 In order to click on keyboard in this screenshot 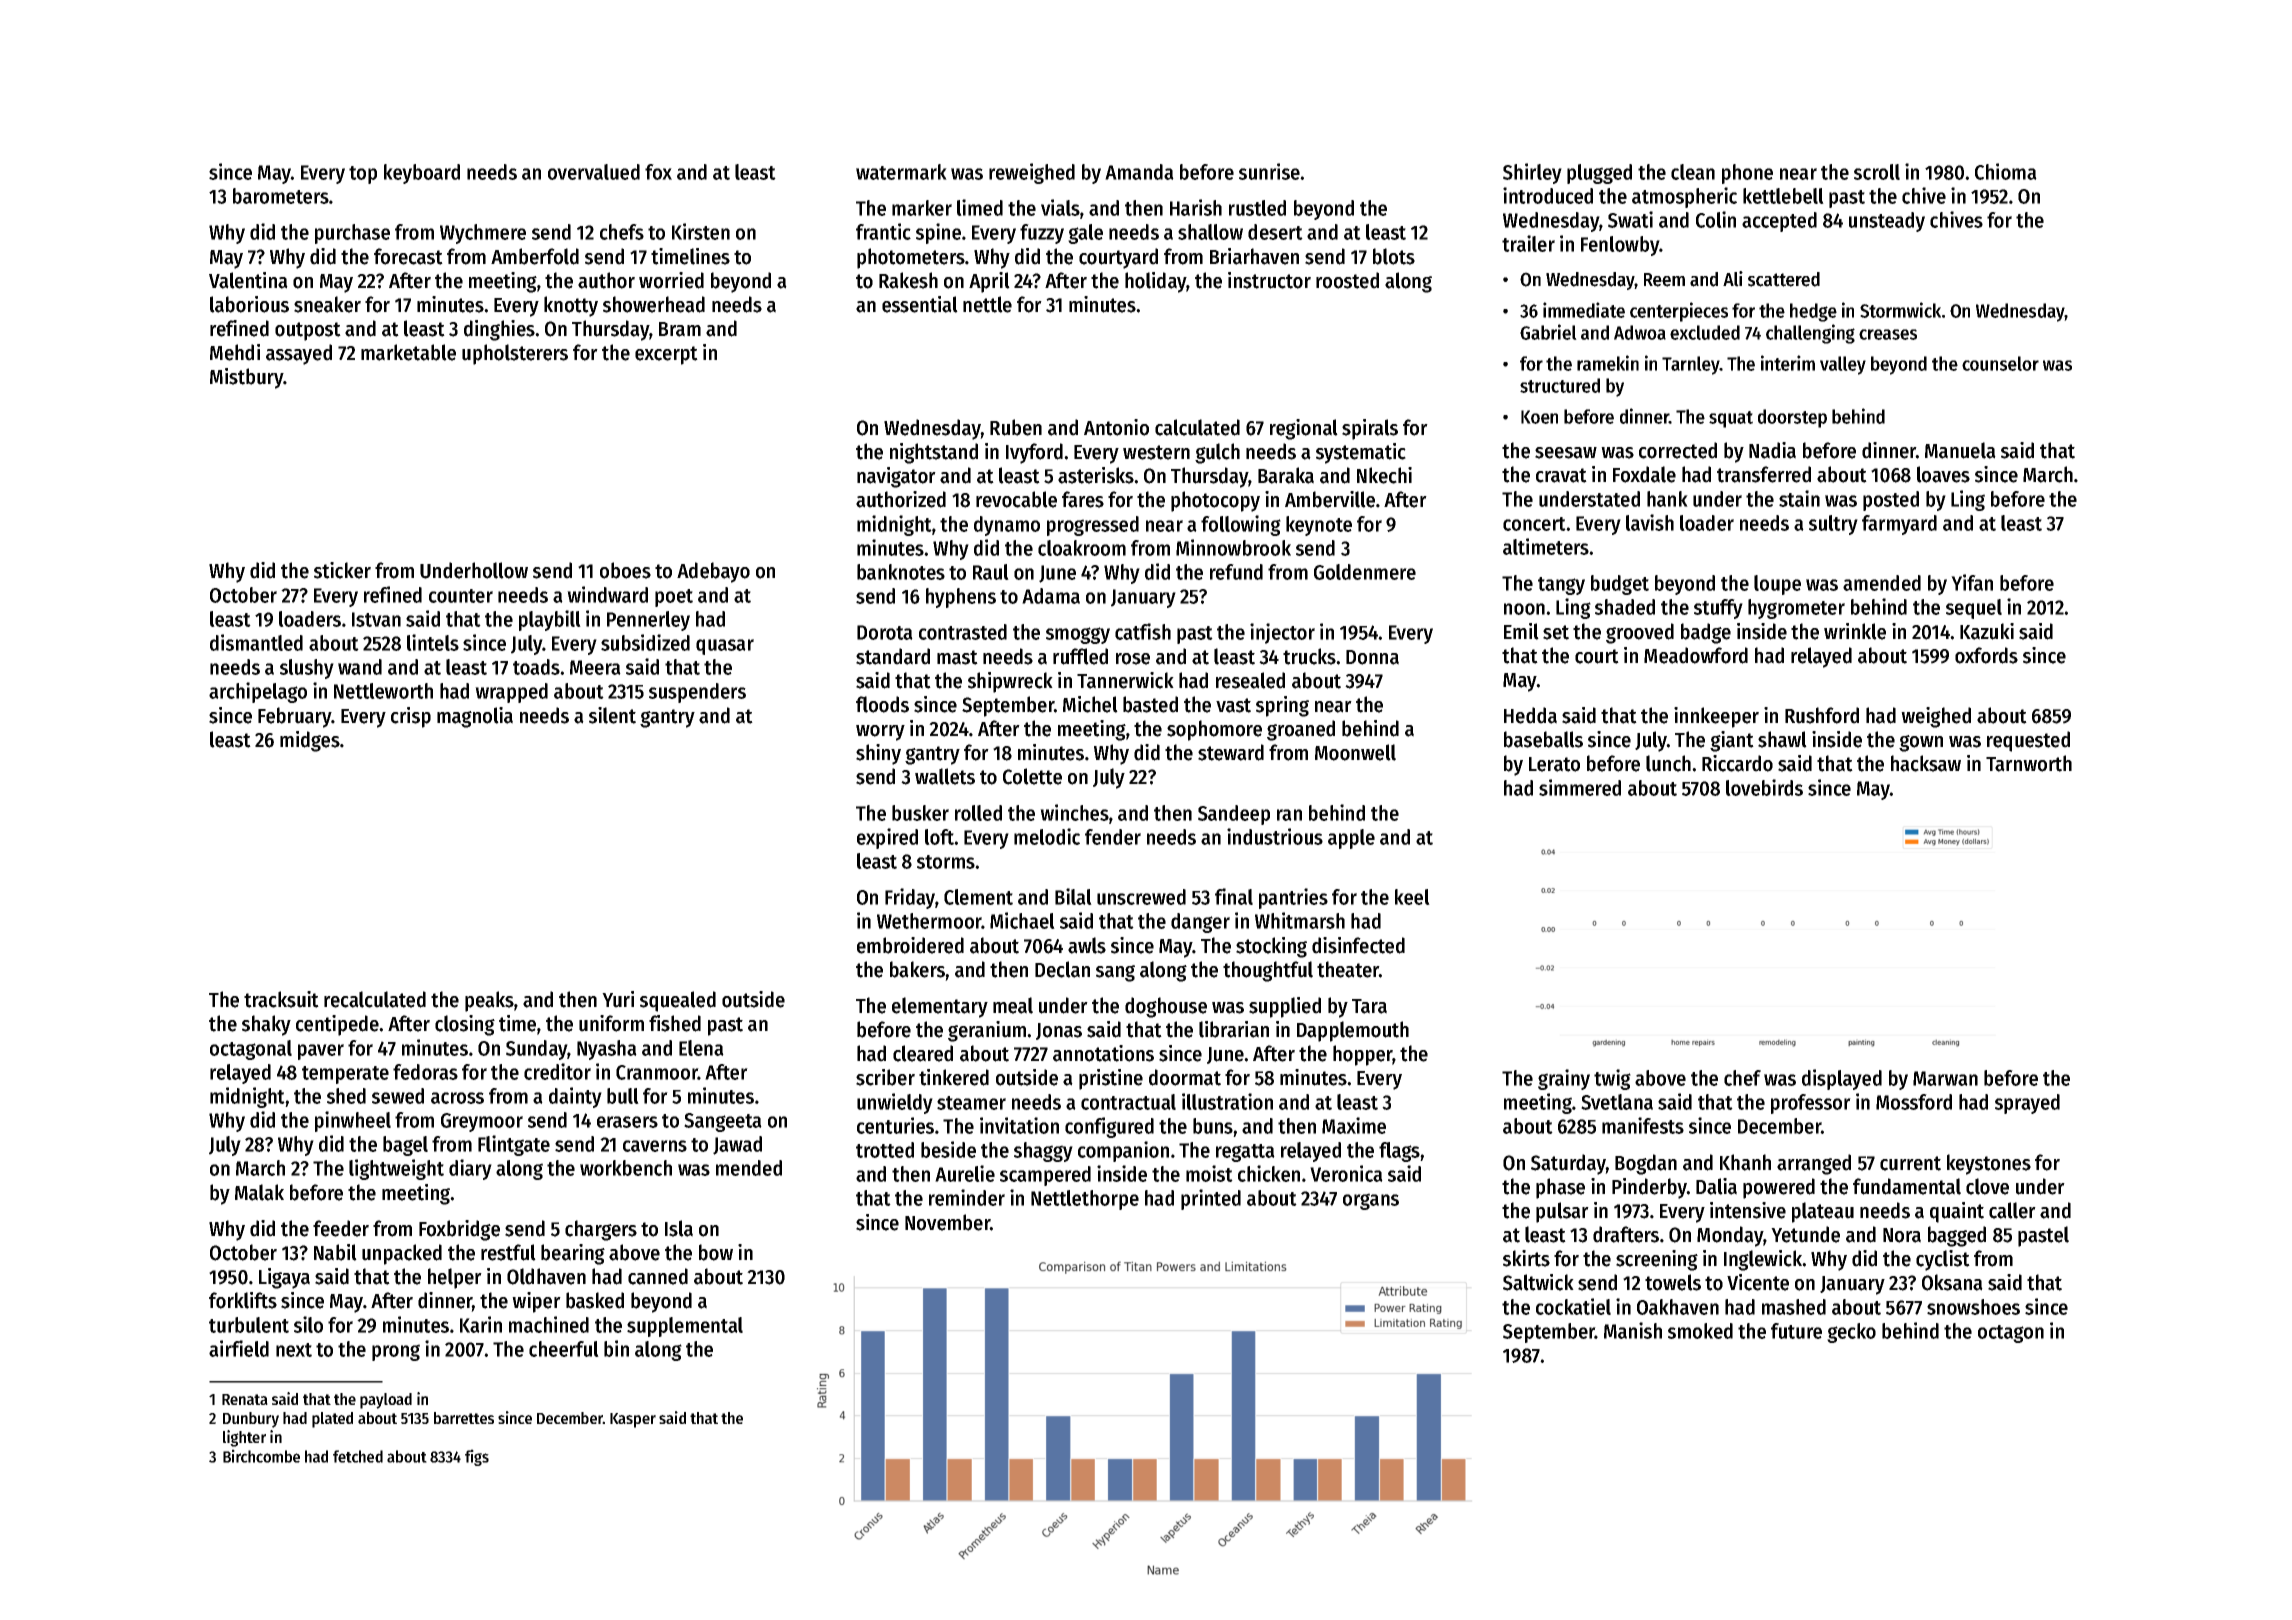, I will do `click(422, 174)`.
